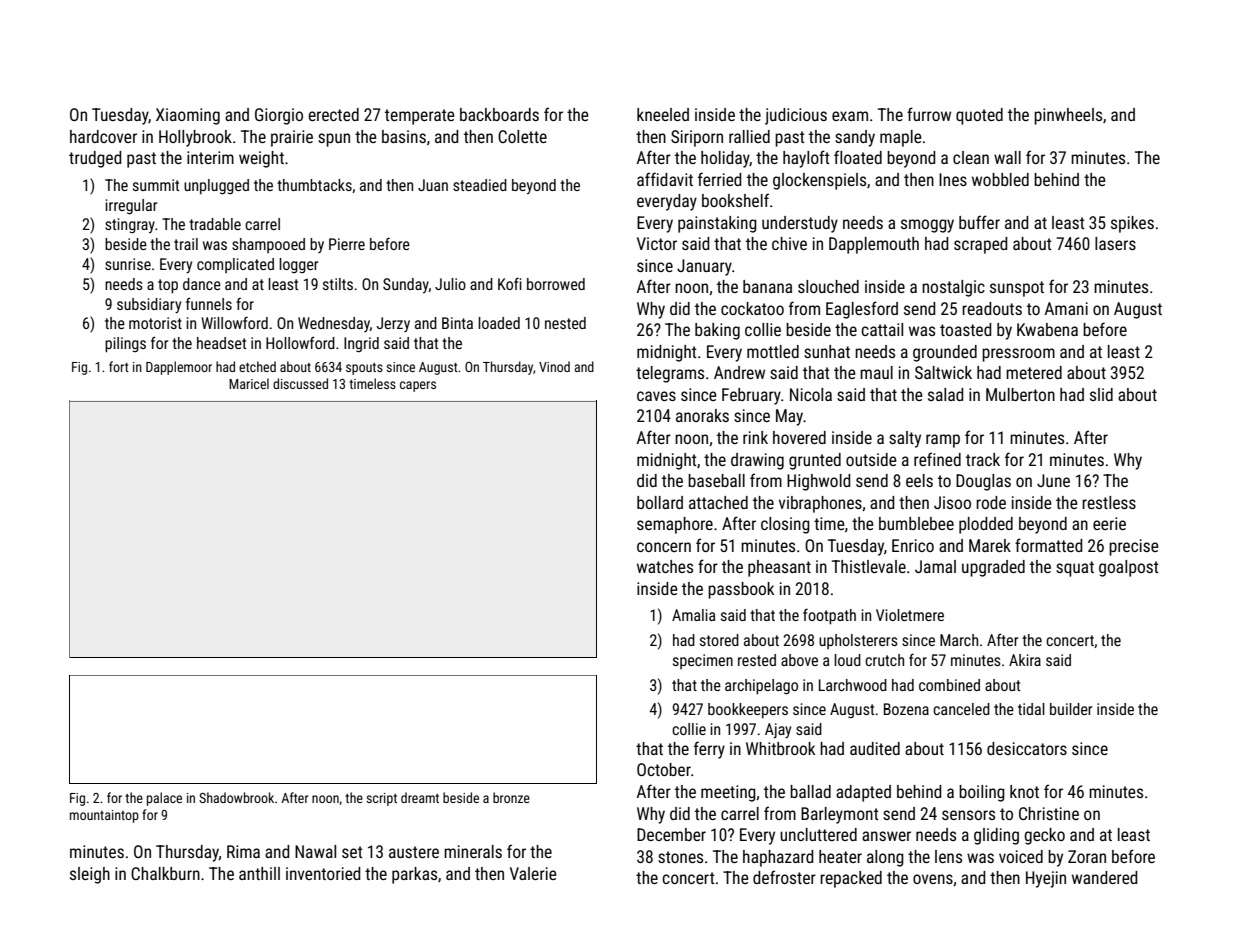 This screenshot has width=1233, height=952. Describe the element at coordinates (165, 873) in the screenshot. I see `Chalkburn` at that location.
